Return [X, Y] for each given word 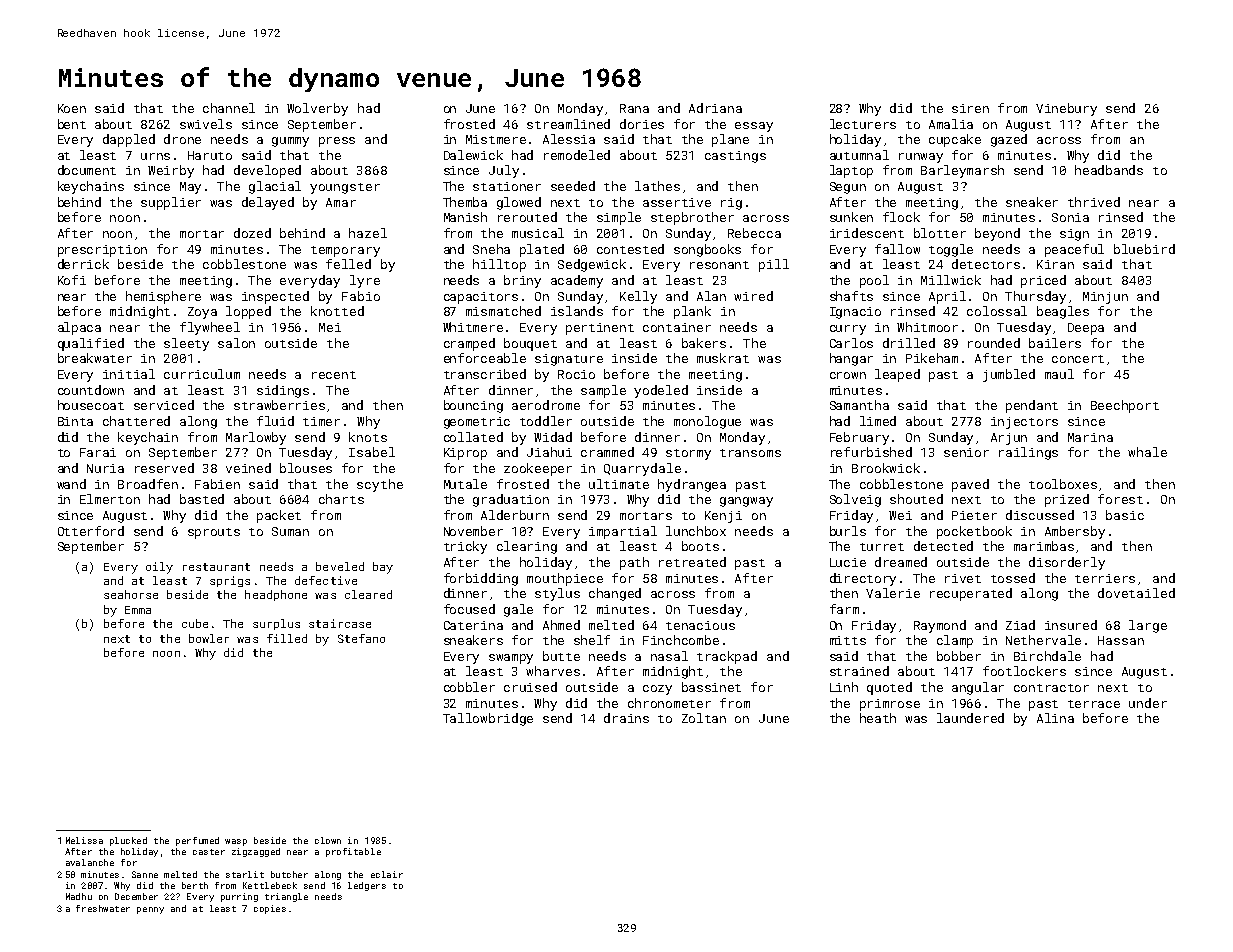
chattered [136, 421]
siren [970, 108]
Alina [1055, 718]
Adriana [715, 108]
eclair [387, 874]
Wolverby [317, 109]
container [677, 327]
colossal [997, 311]
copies [270, 909]
